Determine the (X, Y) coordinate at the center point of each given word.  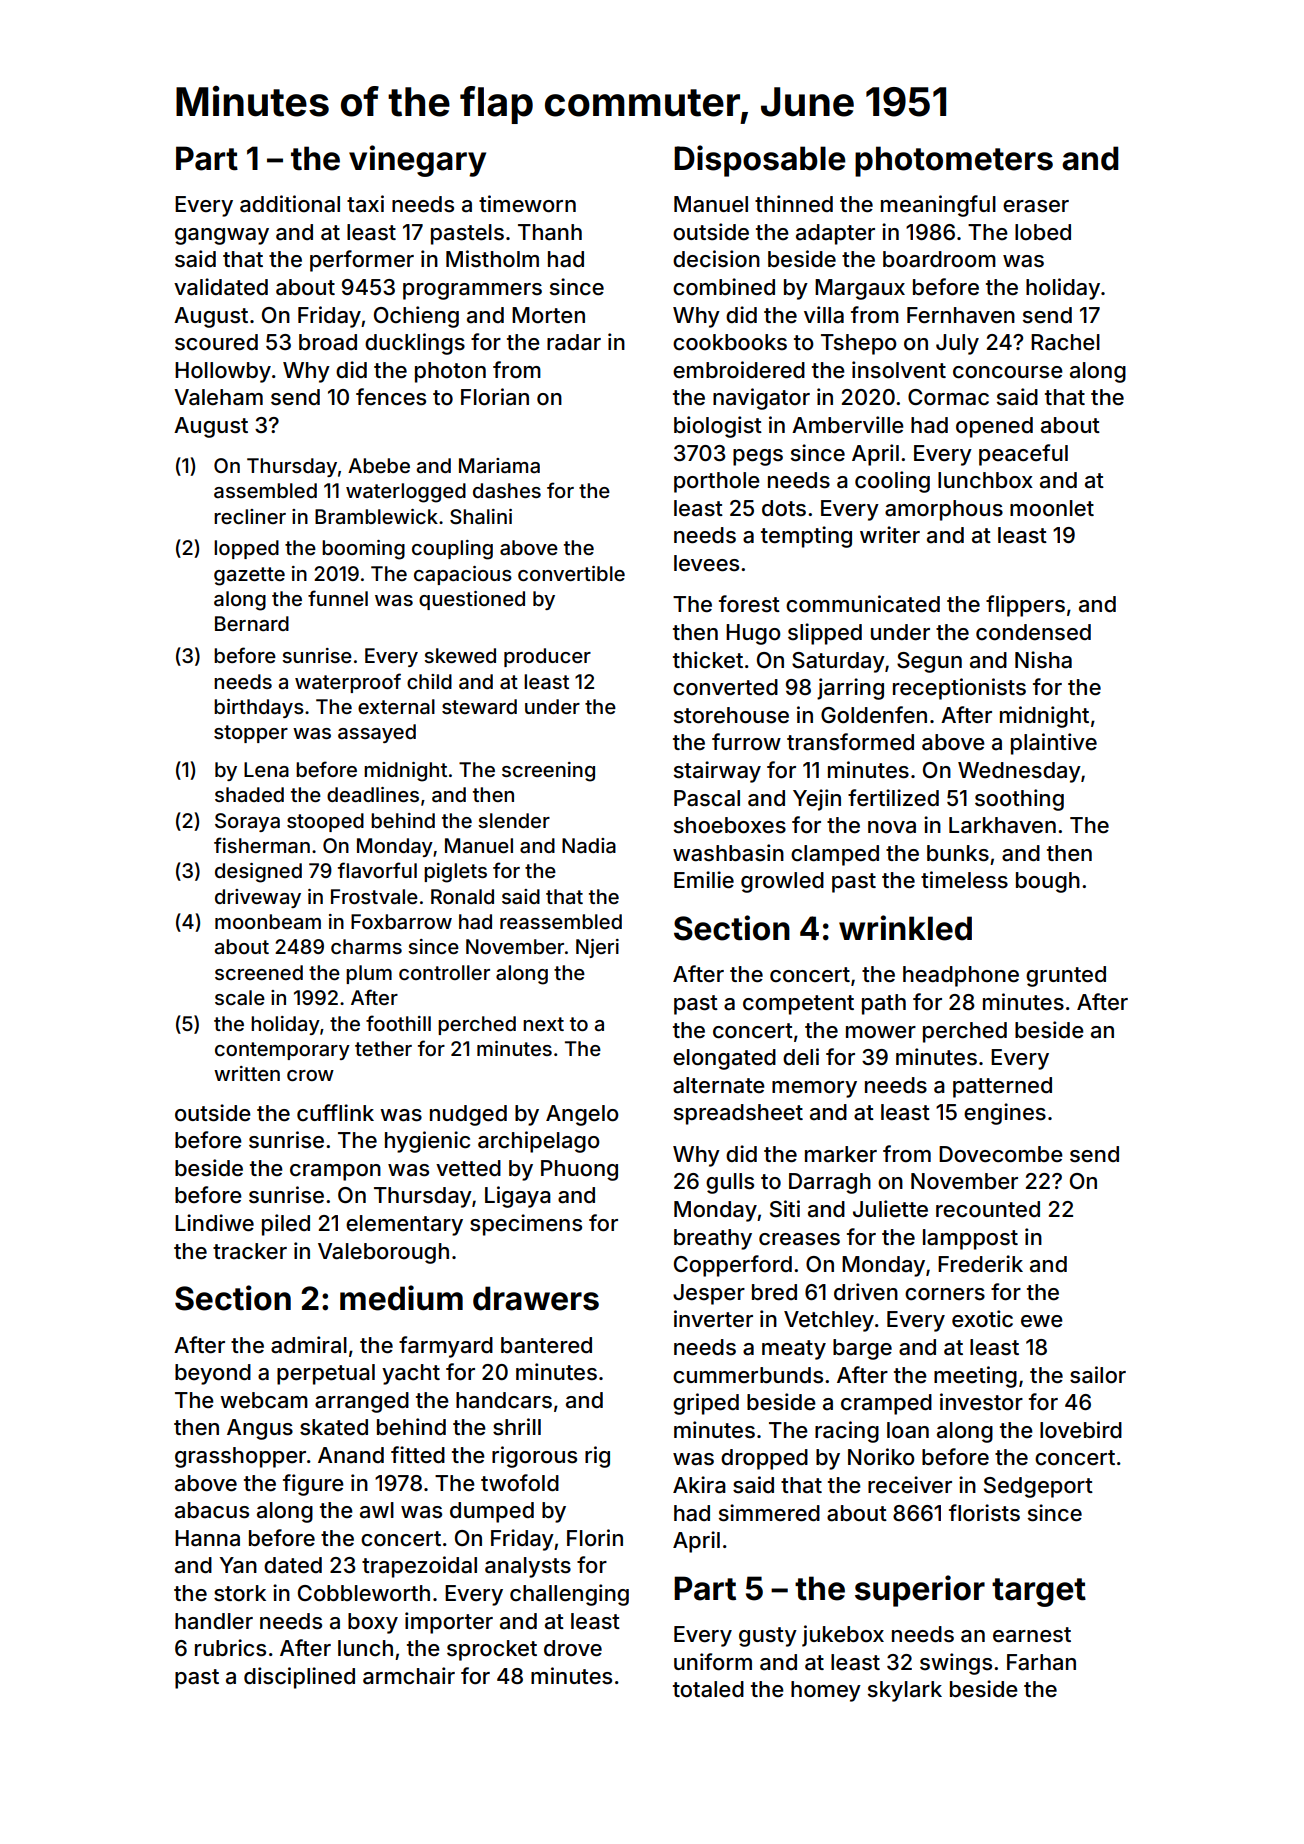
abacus (212, 1510)
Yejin (817, 800)
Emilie (704, 880)
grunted (1066, 976)
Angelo (582, 1115)
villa (824, 315)
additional (290, 204)
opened (994, 427)
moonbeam (268, 922)
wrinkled (905, 928)
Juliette (890, 1209)
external (396, 706)
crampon (335, 1172)
